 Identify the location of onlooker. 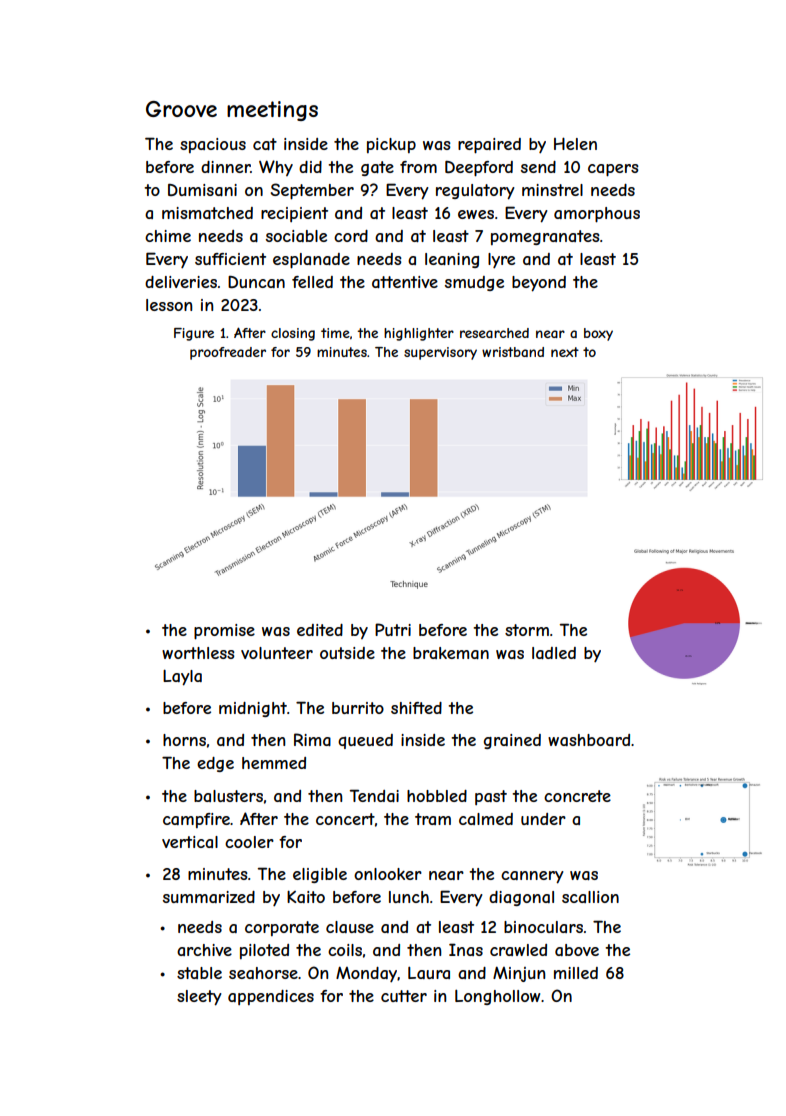
(388, 874).
